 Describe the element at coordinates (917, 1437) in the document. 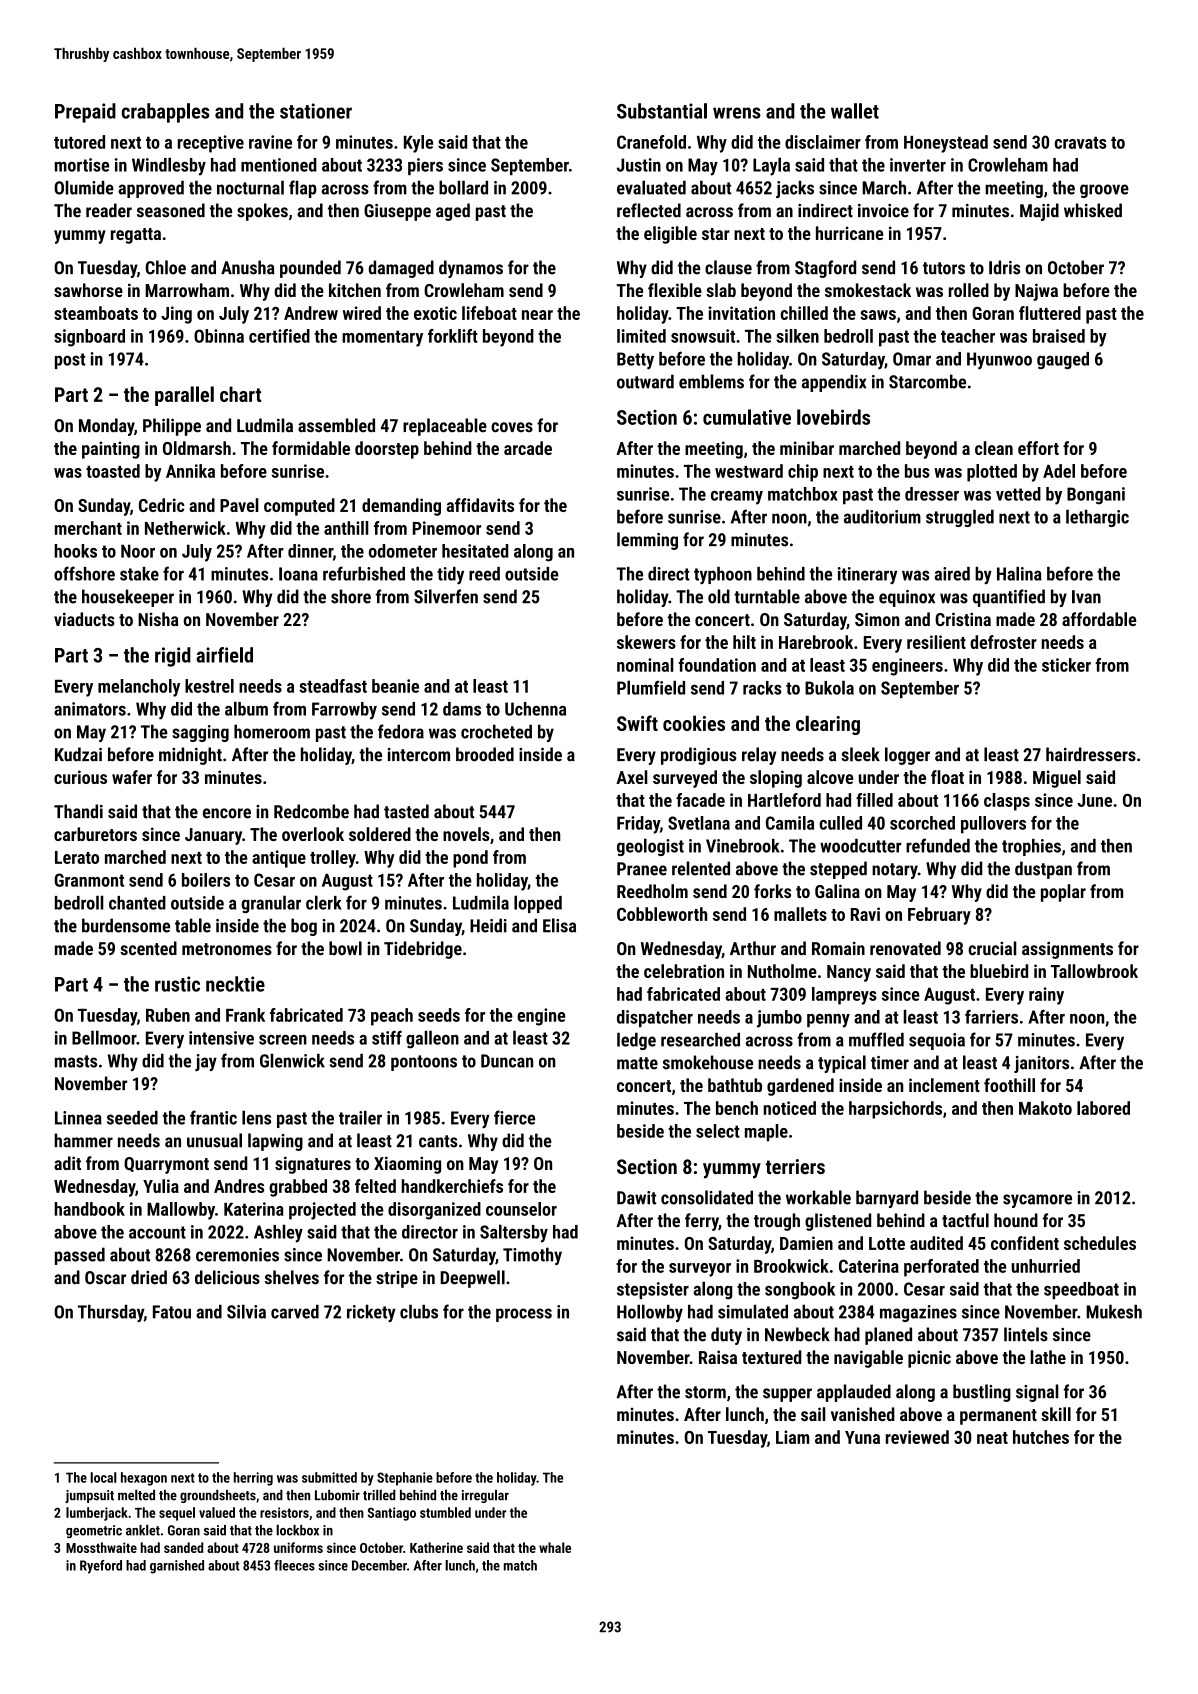

I see `reviewed` at that location.
